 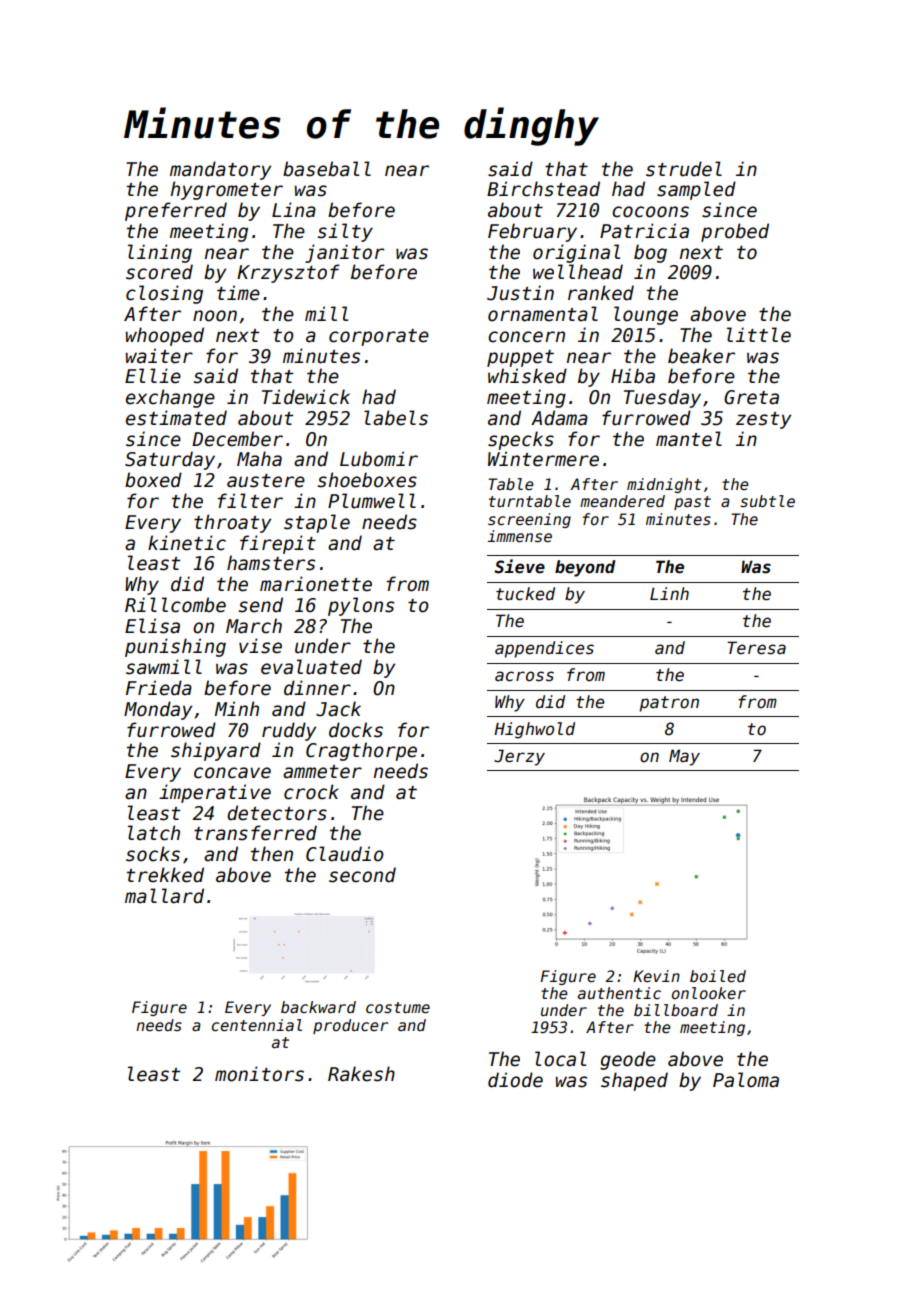 What do you see at coordinates (684, 169) in the image?
I see `strudel` at bounding box center [684, 169].
